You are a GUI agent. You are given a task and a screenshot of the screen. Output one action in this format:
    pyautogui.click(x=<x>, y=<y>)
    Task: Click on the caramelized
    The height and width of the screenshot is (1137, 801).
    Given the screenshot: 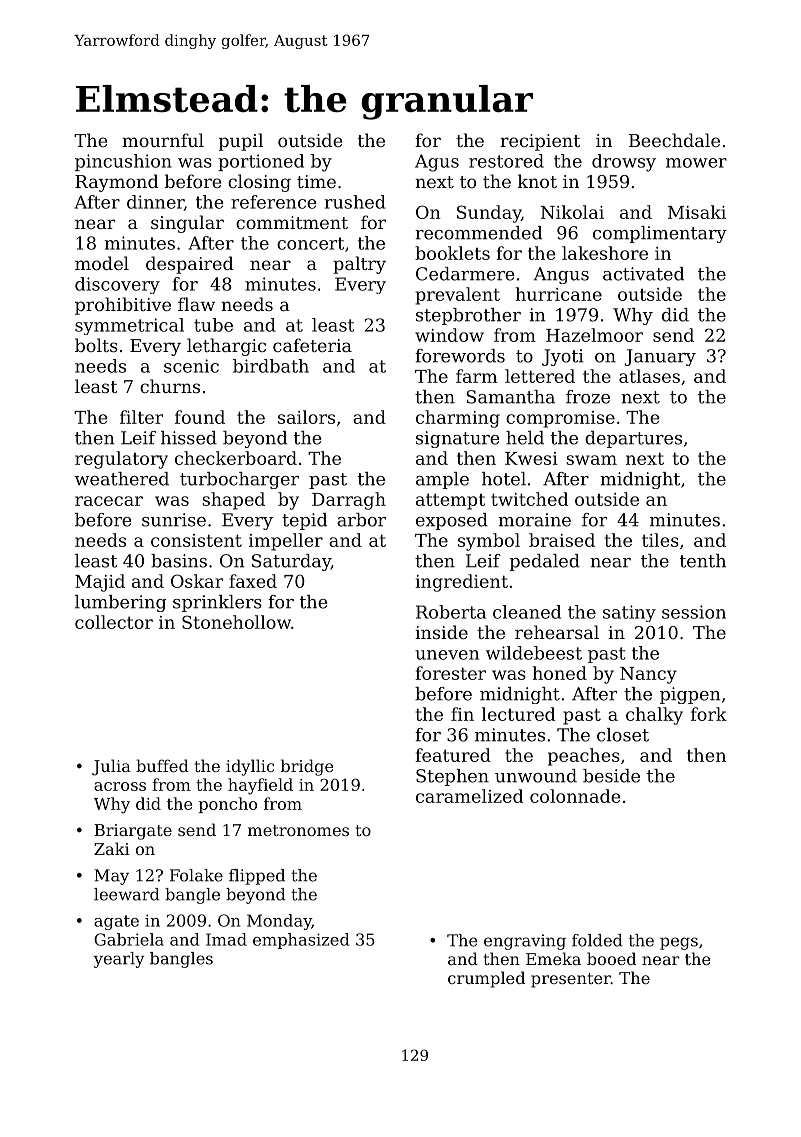 What is the action you would take?
    pyautogui.click(x=469, y=796)
